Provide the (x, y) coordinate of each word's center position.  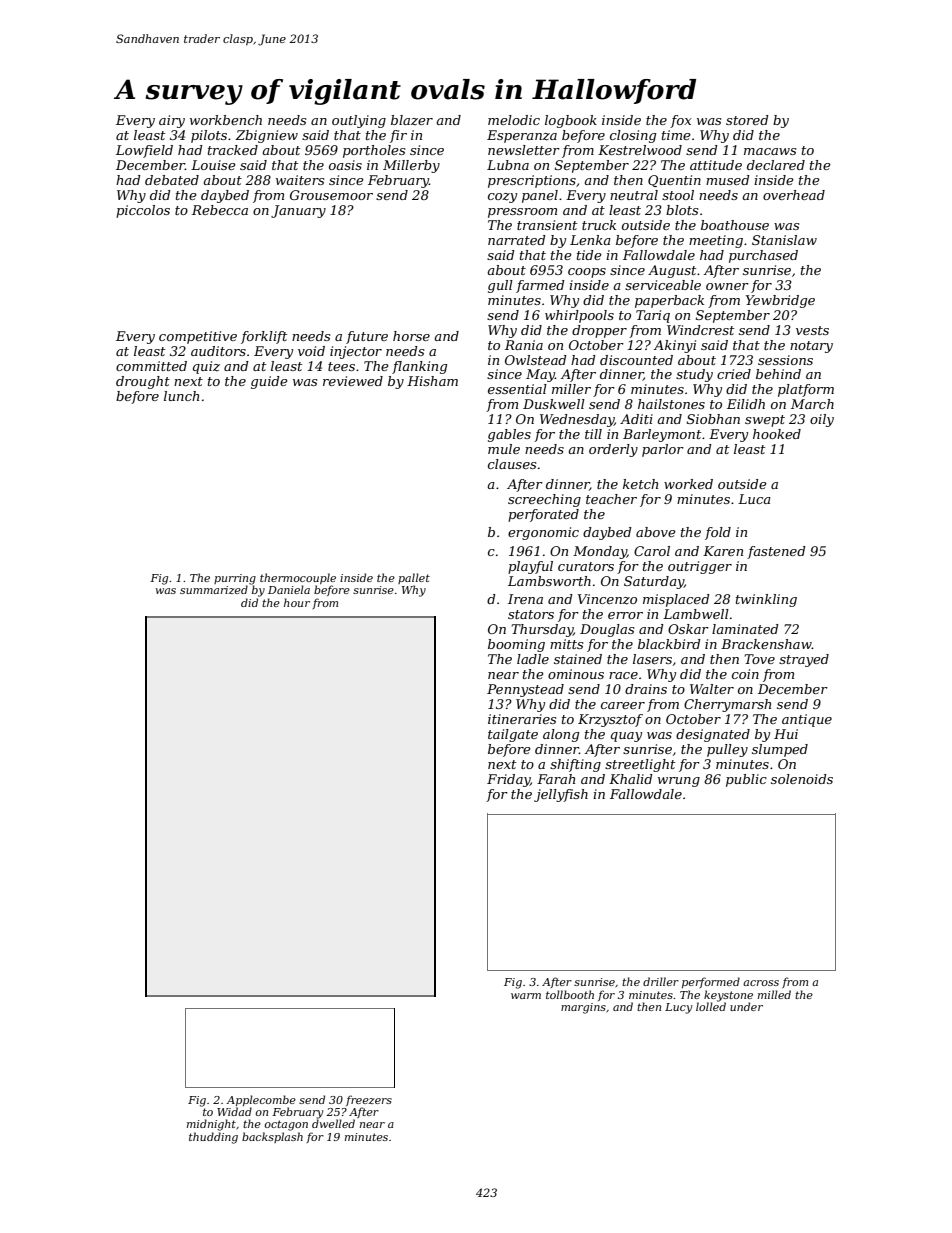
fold (718, 533)
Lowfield (144, 151)
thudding (213, 1138)
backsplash (272, 1137)
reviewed (353, 381)
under (746, 1006)
